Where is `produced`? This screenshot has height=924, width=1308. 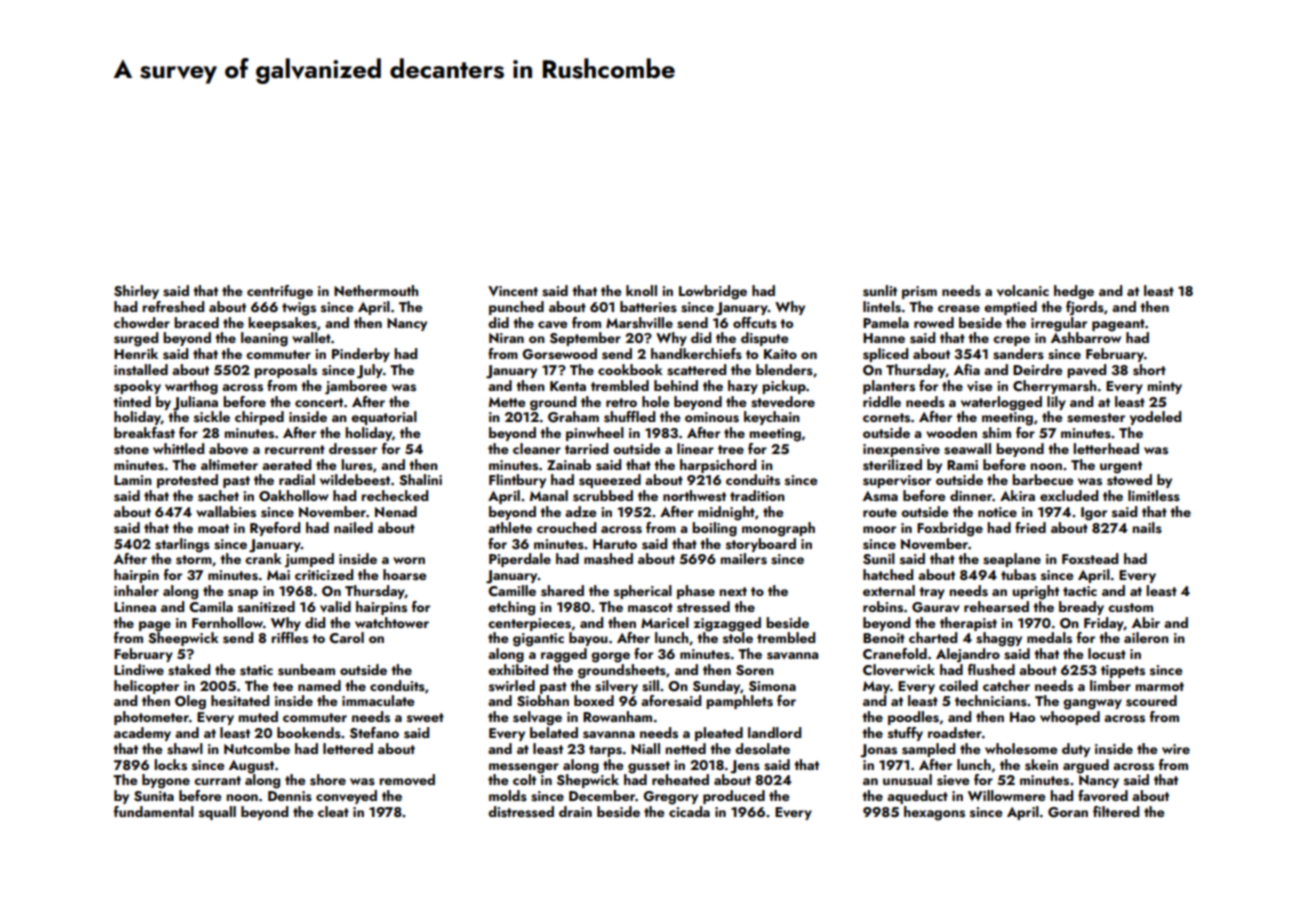
produced is located at coordinates (734, 797).
